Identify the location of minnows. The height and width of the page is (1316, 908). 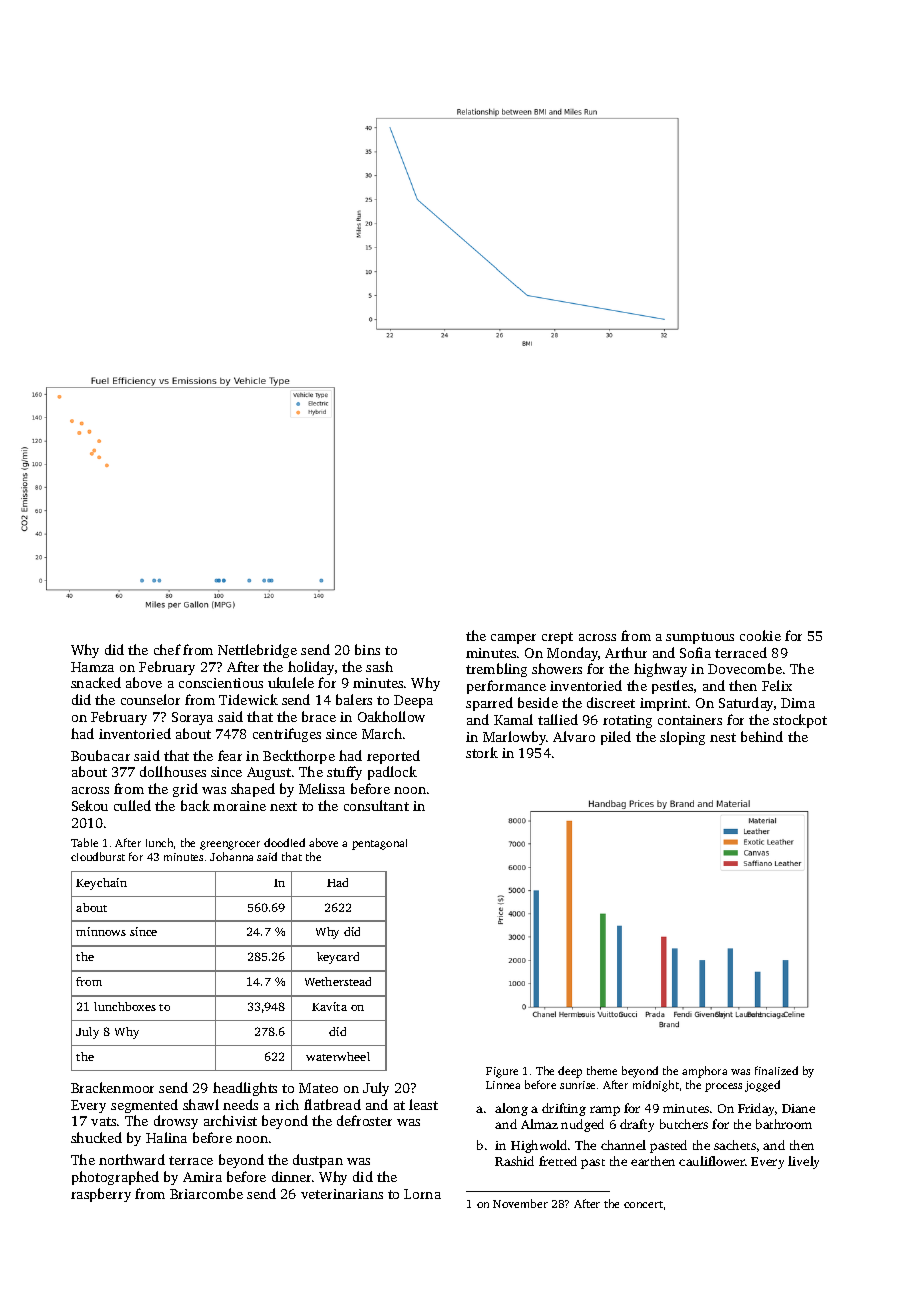
(101, 931).
